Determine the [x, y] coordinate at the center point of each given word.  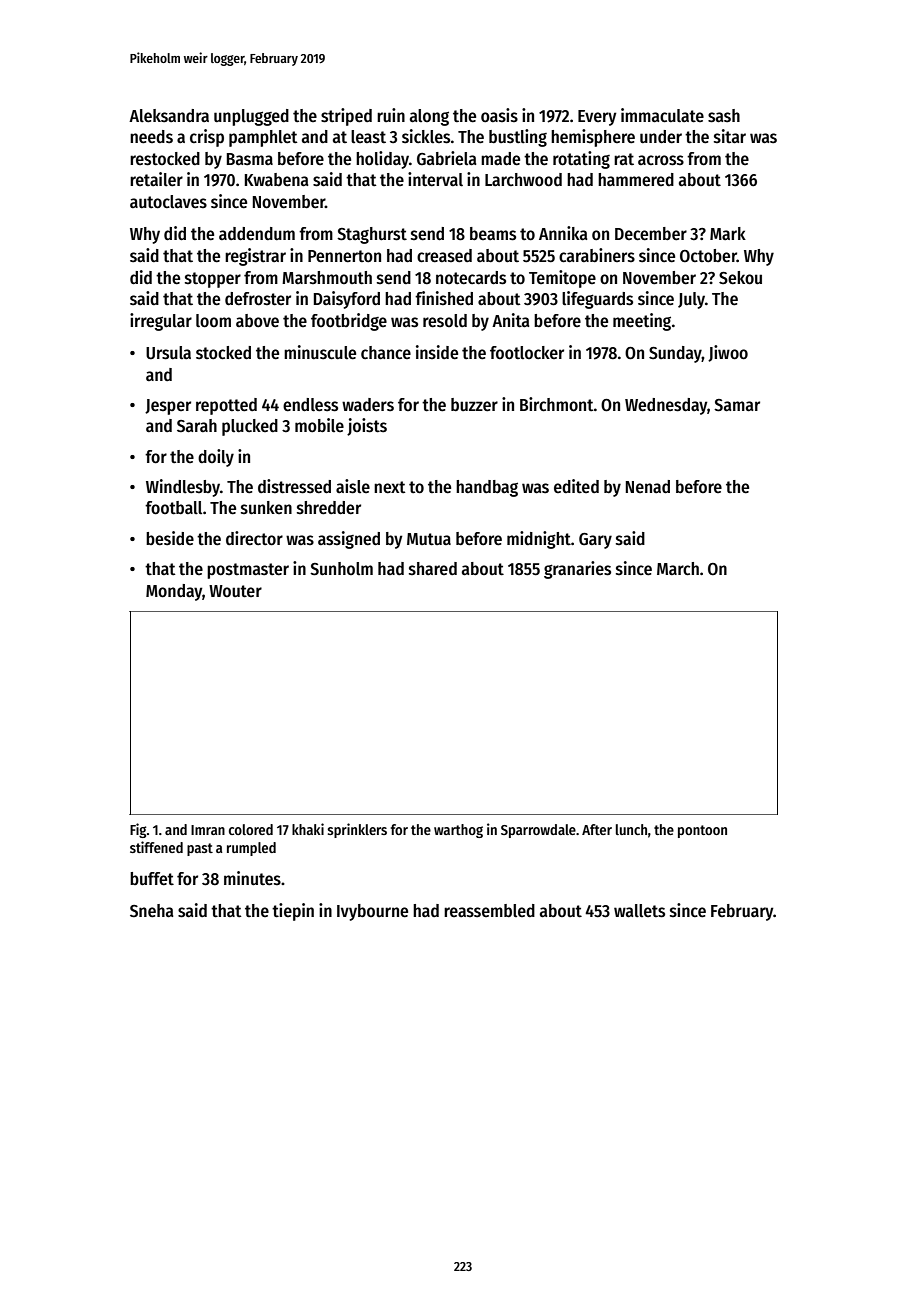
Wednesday [666, 406]
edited [576, 486]
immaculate [662, 115]
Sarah [197, 426]
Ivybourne [372, 912]
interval [435, 179]
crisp [207, 138]
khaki [308, 829]
